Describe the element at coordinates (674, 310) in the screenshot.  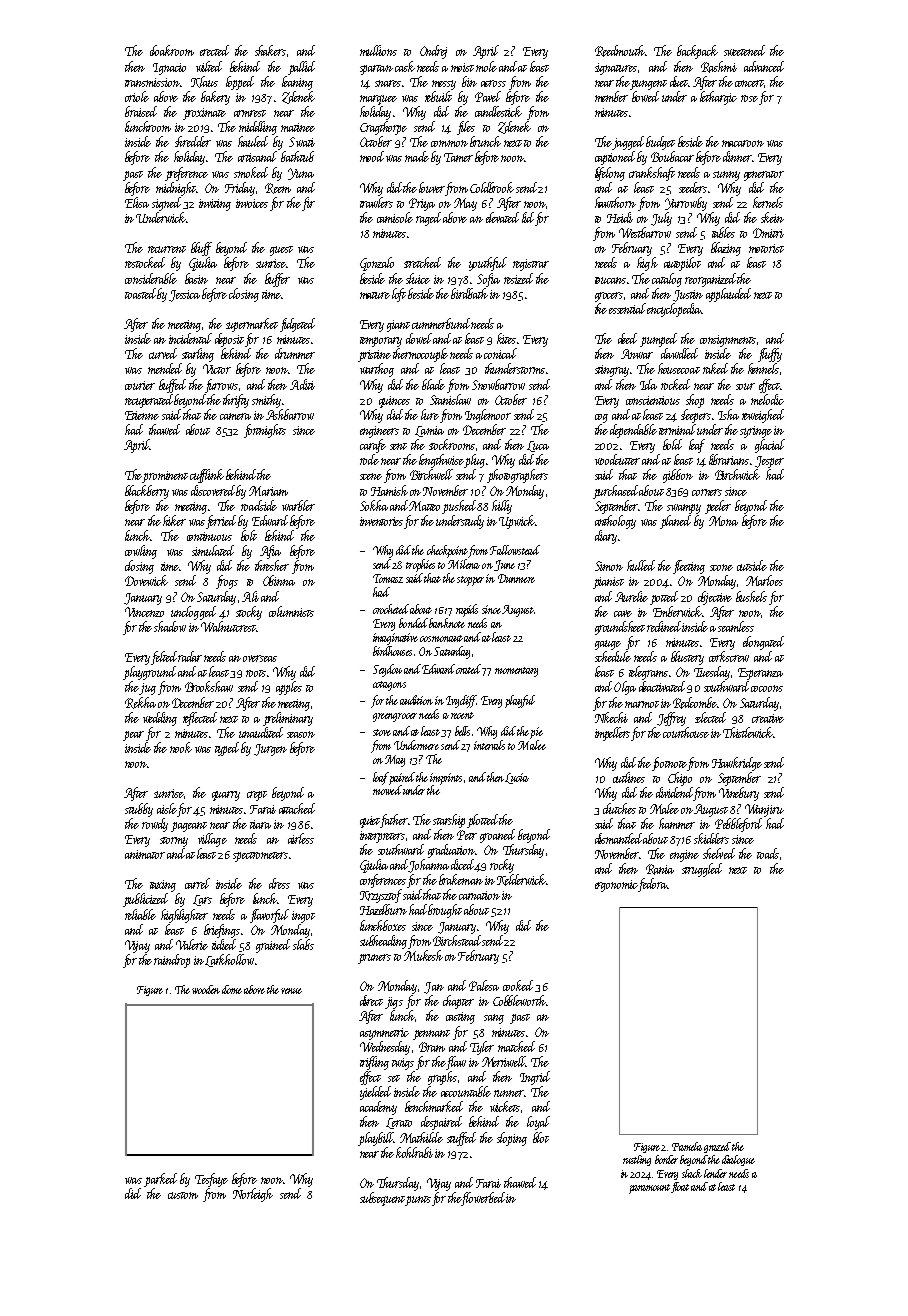
I see `encyclopedia` at that location.
